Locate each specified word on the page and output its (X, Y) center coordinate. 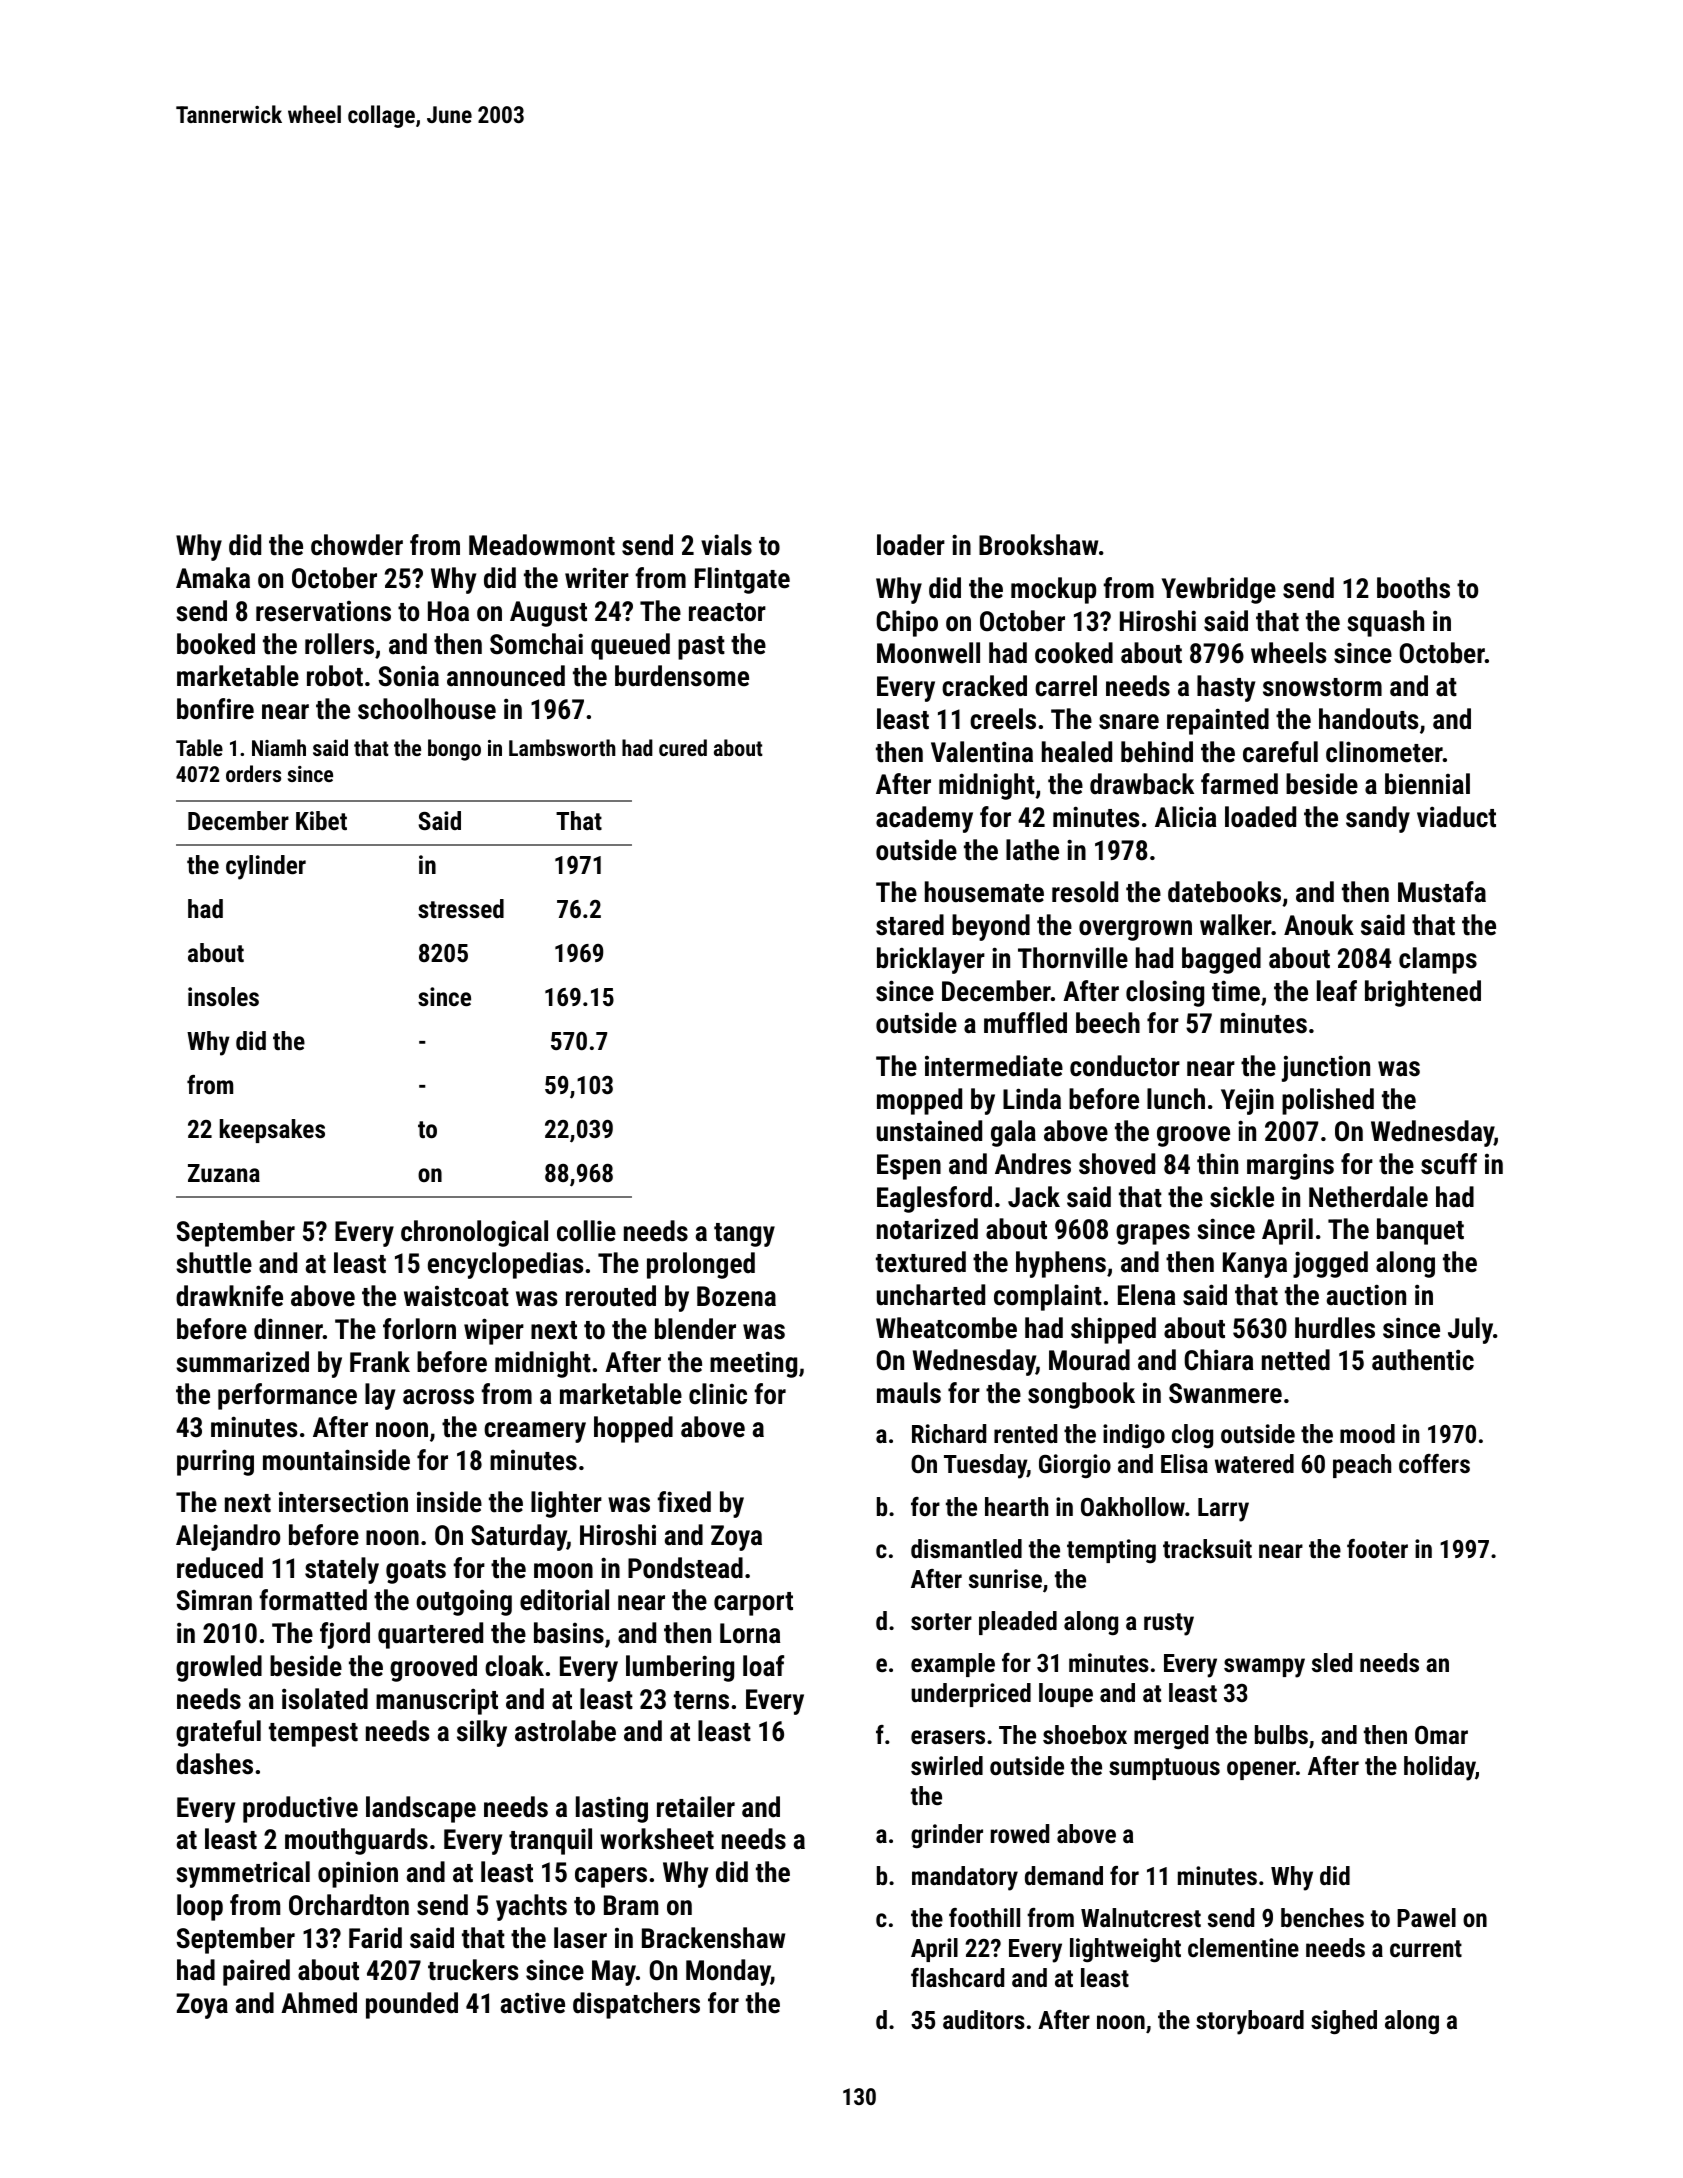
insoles (223, 996)
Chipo (907, 623)
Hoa (448, 611)
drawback (1142, 784)
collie (586, 1231)
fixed (684, 1502)
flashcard (957, 1977)
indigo (1134, 1436)
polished (1328, 1101)
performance (287, 1396)
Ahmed (319, 2003)
